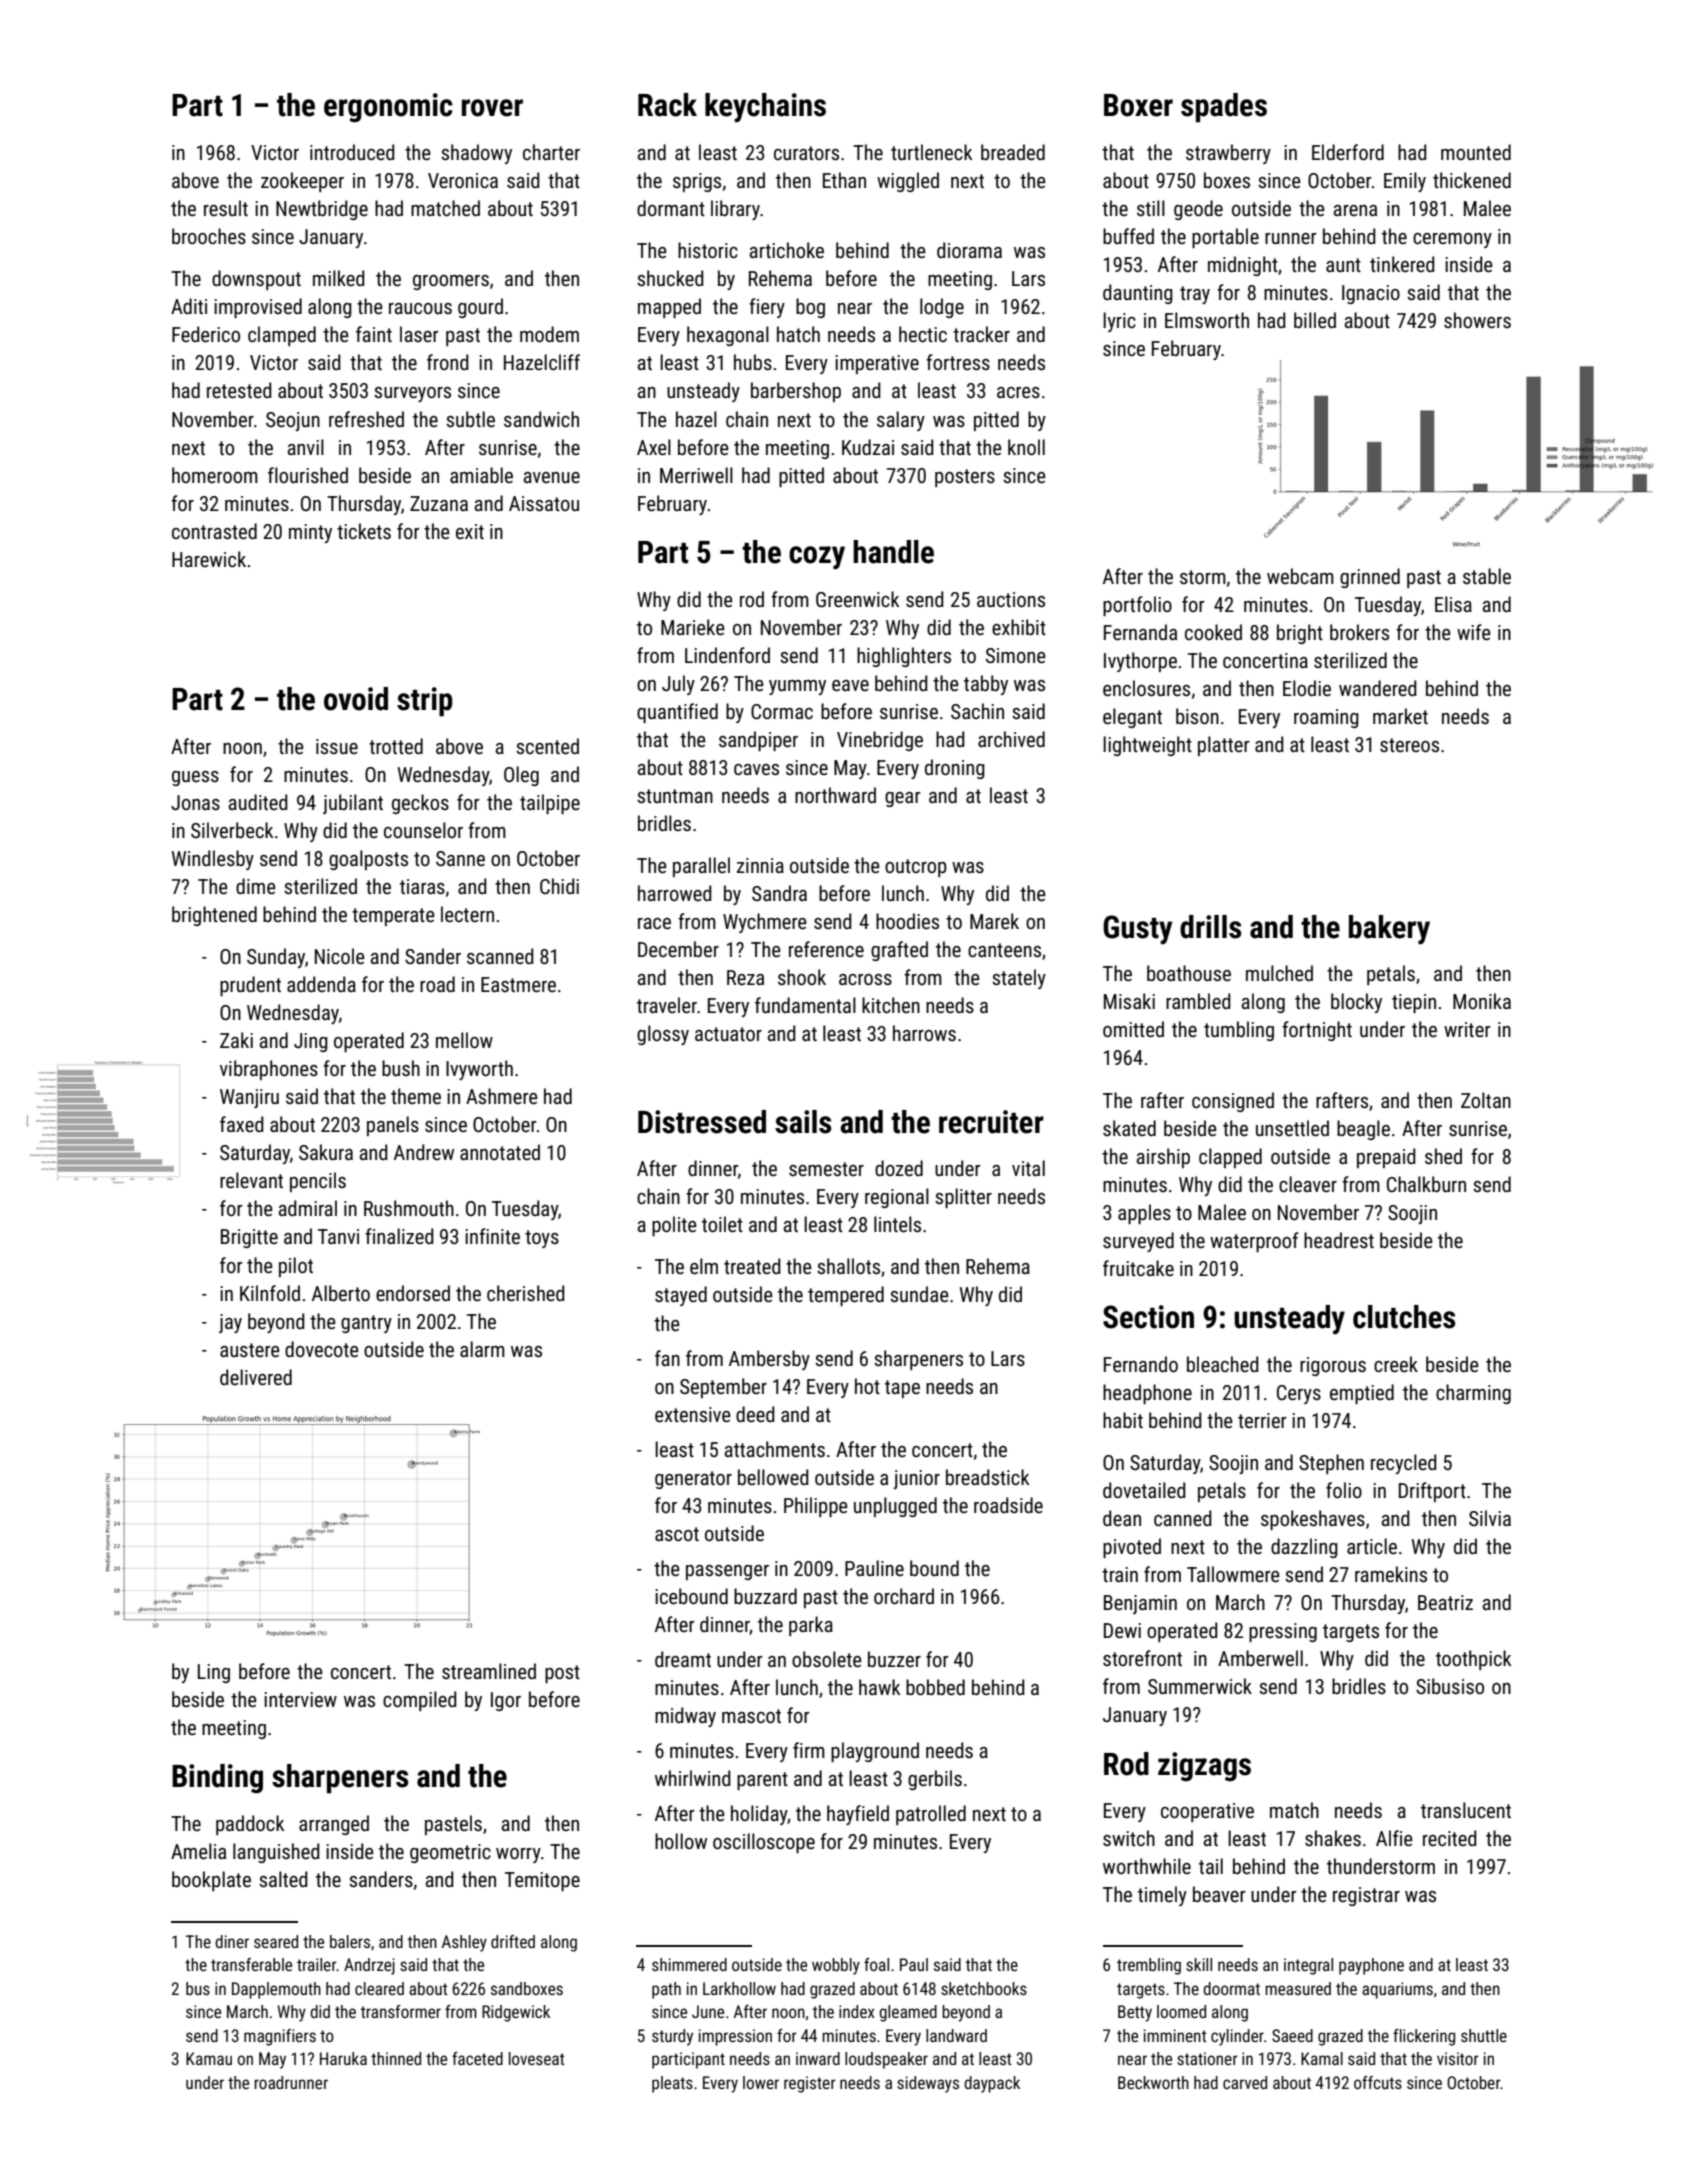 Image resolution: width=1683 pixels, height=2178 pixels. Describe the element at coordinates (1348, 152) in the page. I see `Elderford` at that location.
